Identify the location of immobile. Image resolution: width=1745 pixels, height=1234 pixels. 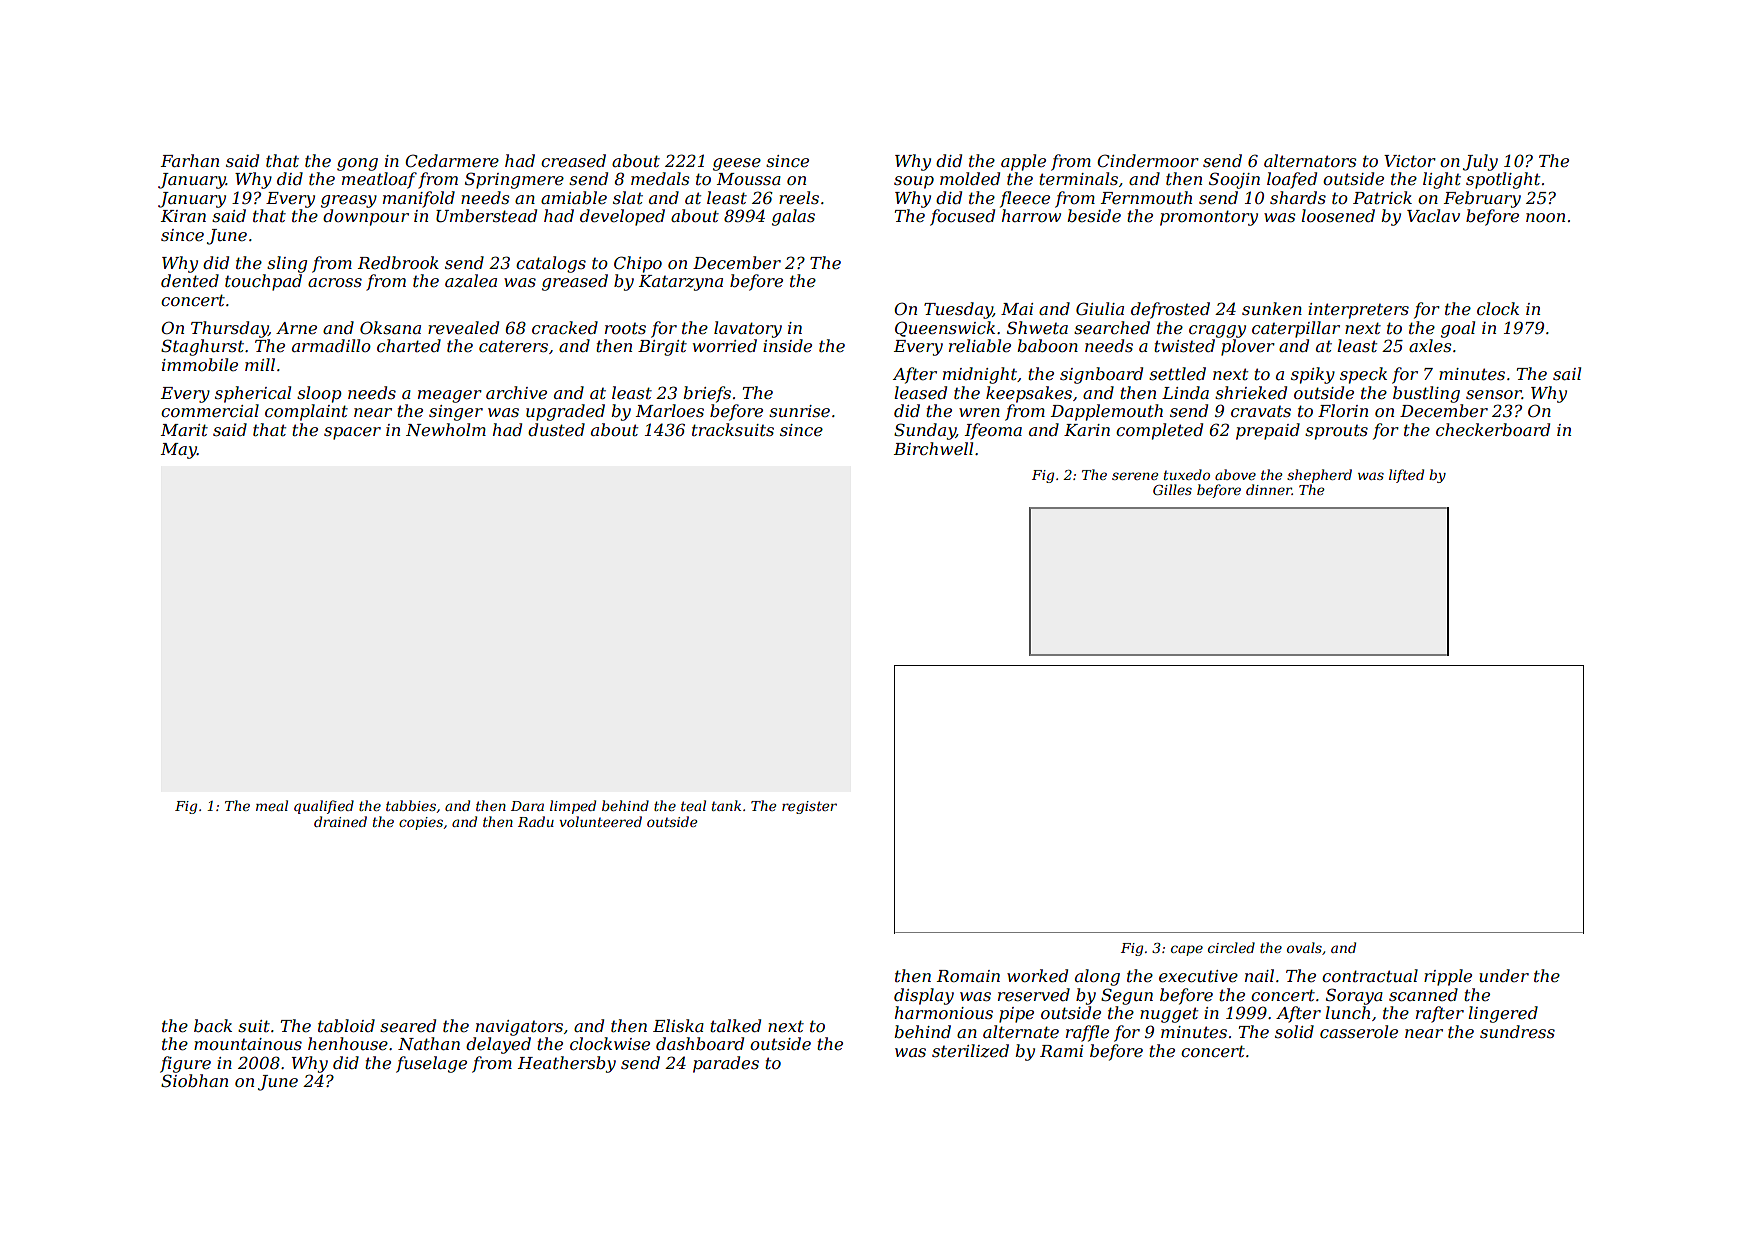
(200, 364).
